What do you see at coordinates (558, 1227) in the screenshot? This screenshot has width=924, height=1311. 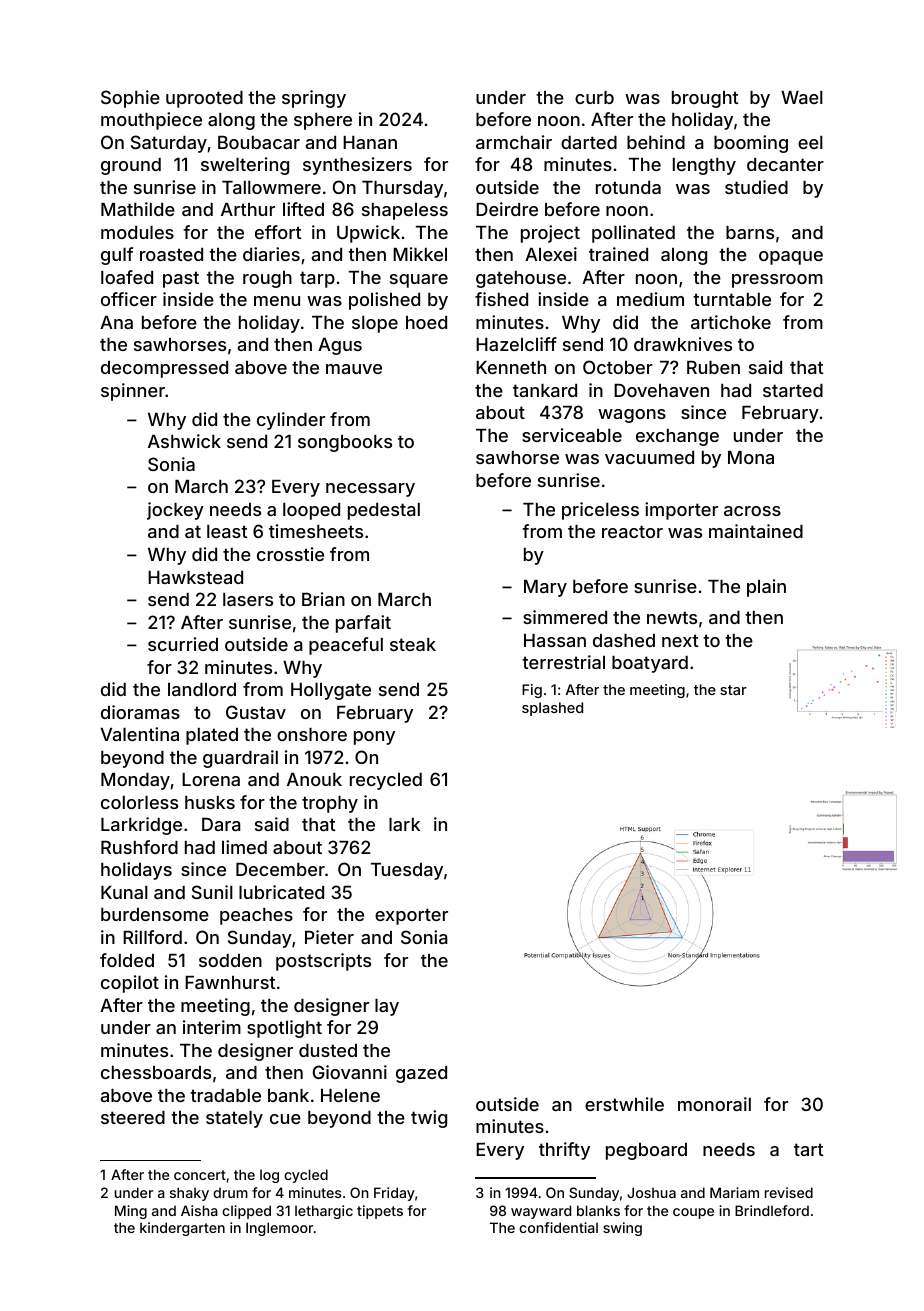 I see `confidential` at bounding box center [558, 1227].
